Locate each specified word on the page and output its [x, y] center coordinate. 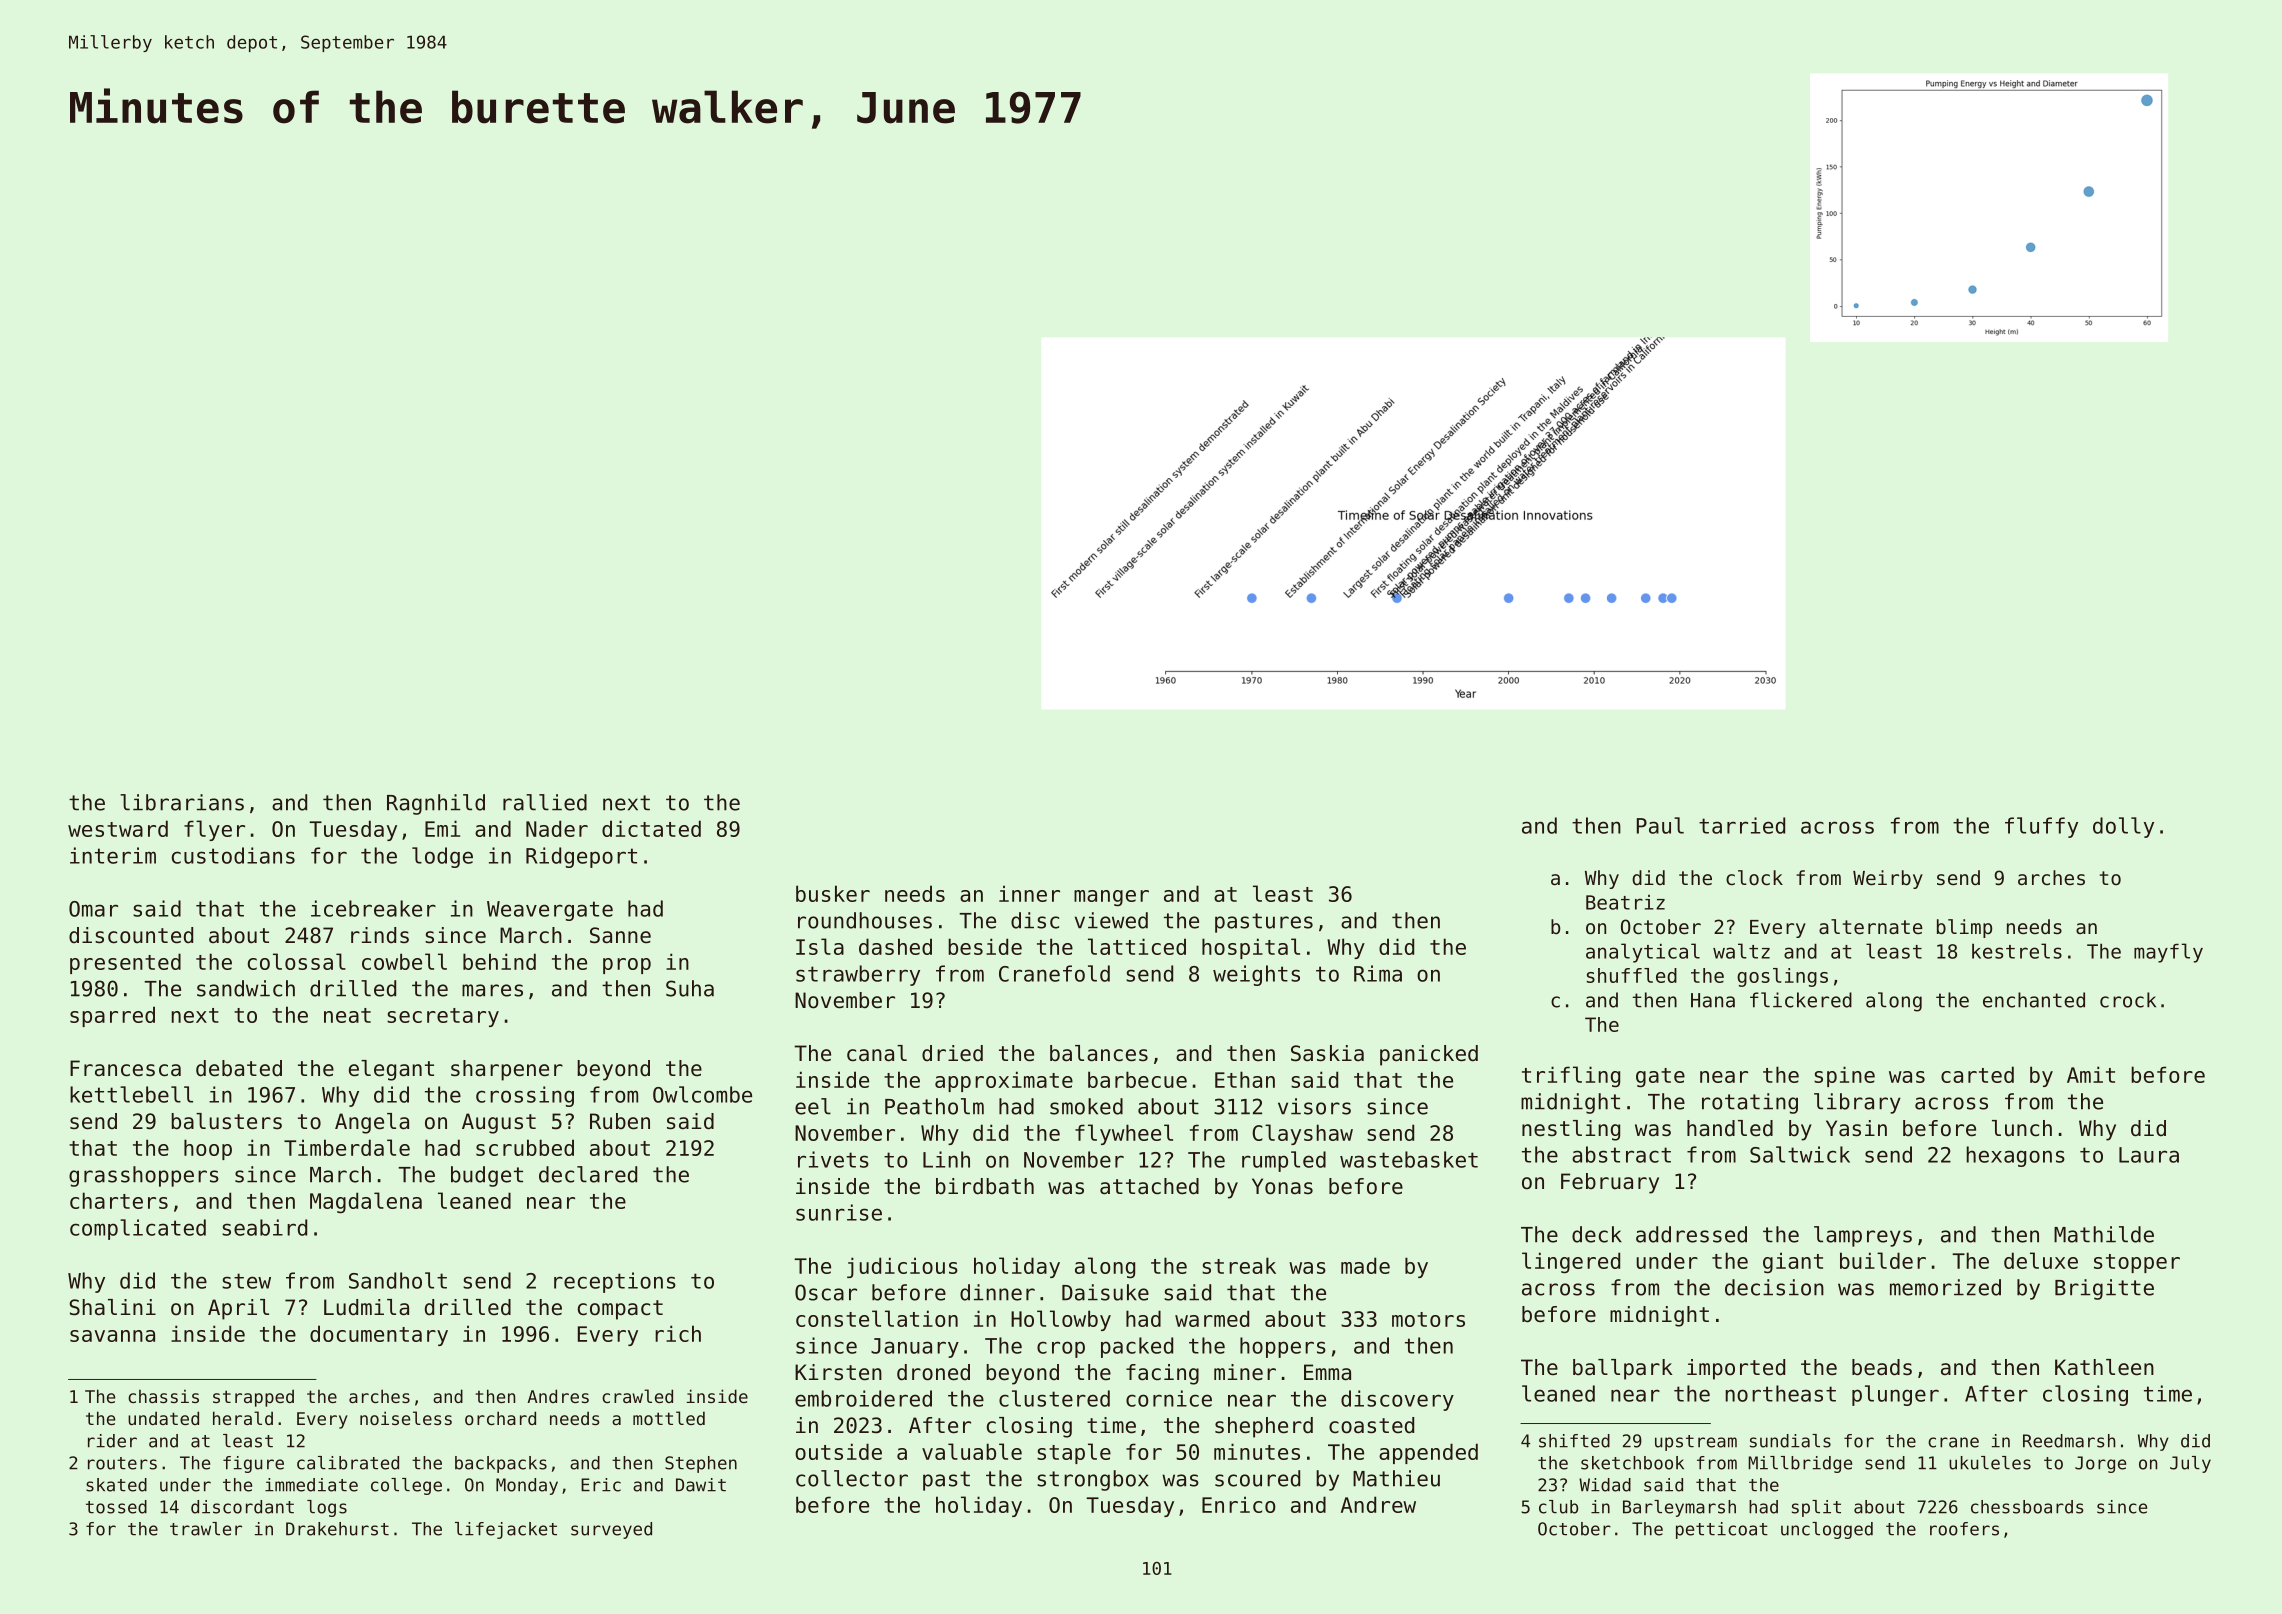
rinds [380, 935]
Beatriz [1625, 902]
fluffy [2041, 827]
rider [112, 1441]
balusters [226, 1121]
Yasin [1856, 1128]
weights [1256, 975]
